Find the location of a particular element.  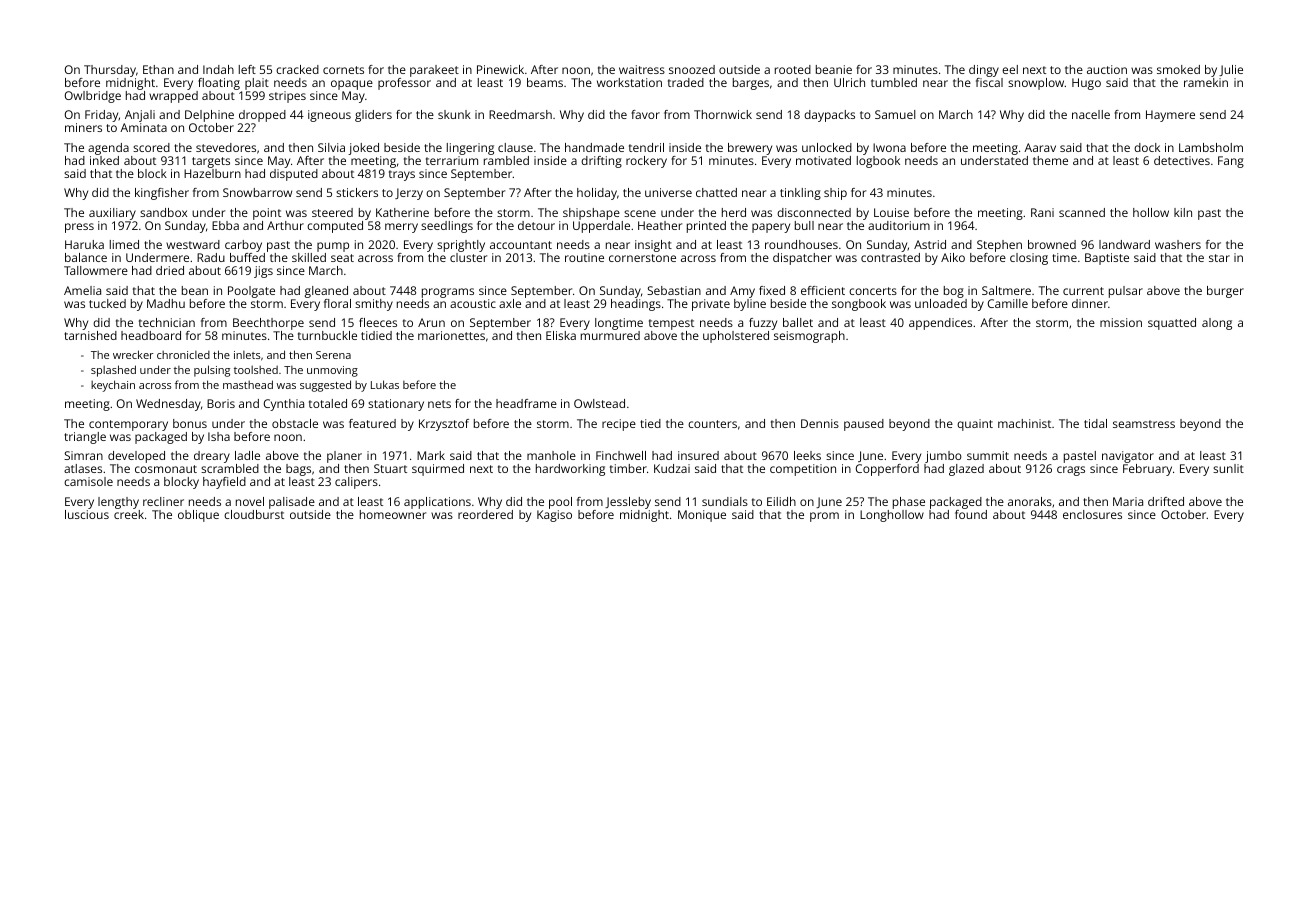

Wednesday is located at coordinates (168, 405).
